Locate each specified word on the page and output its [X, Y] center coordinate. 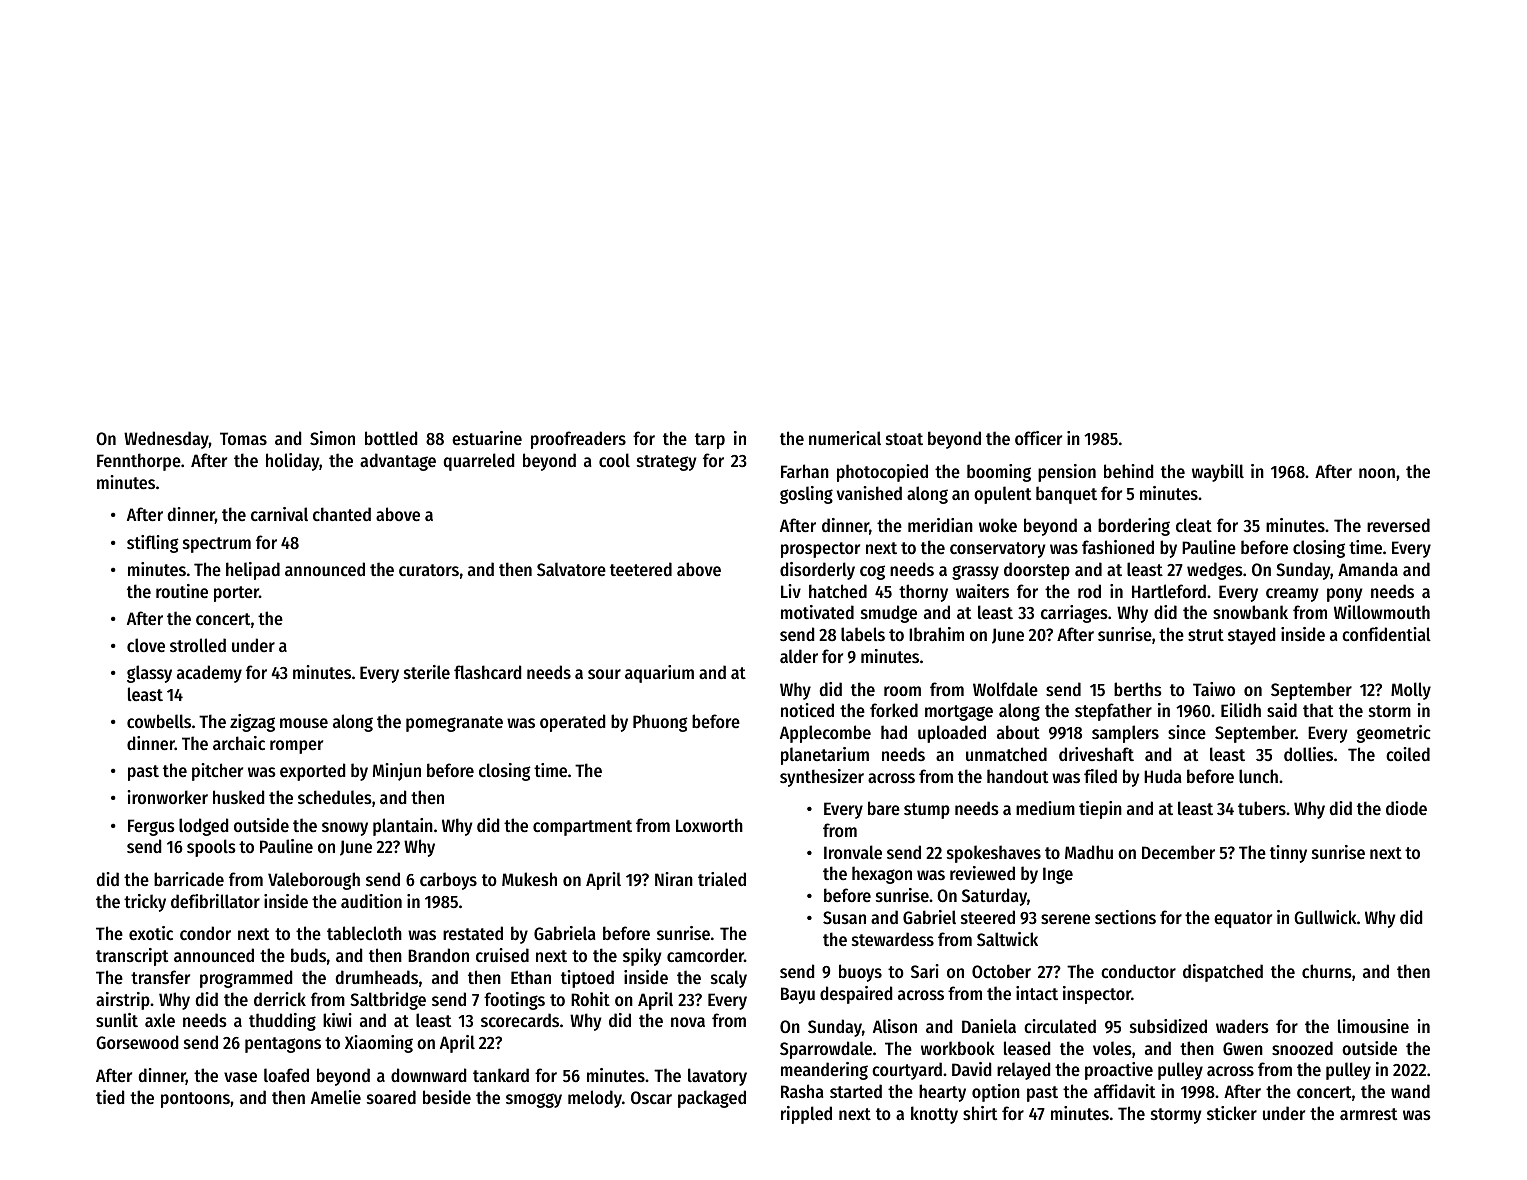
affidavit [1124, 1091]
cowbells [159, 721]
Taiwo [1214, 689]
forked [894, 710]
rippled [806, 1115]
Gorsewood [137, 1042]
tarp [710, 441]
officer [1038, 438]
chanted [342, 514]
